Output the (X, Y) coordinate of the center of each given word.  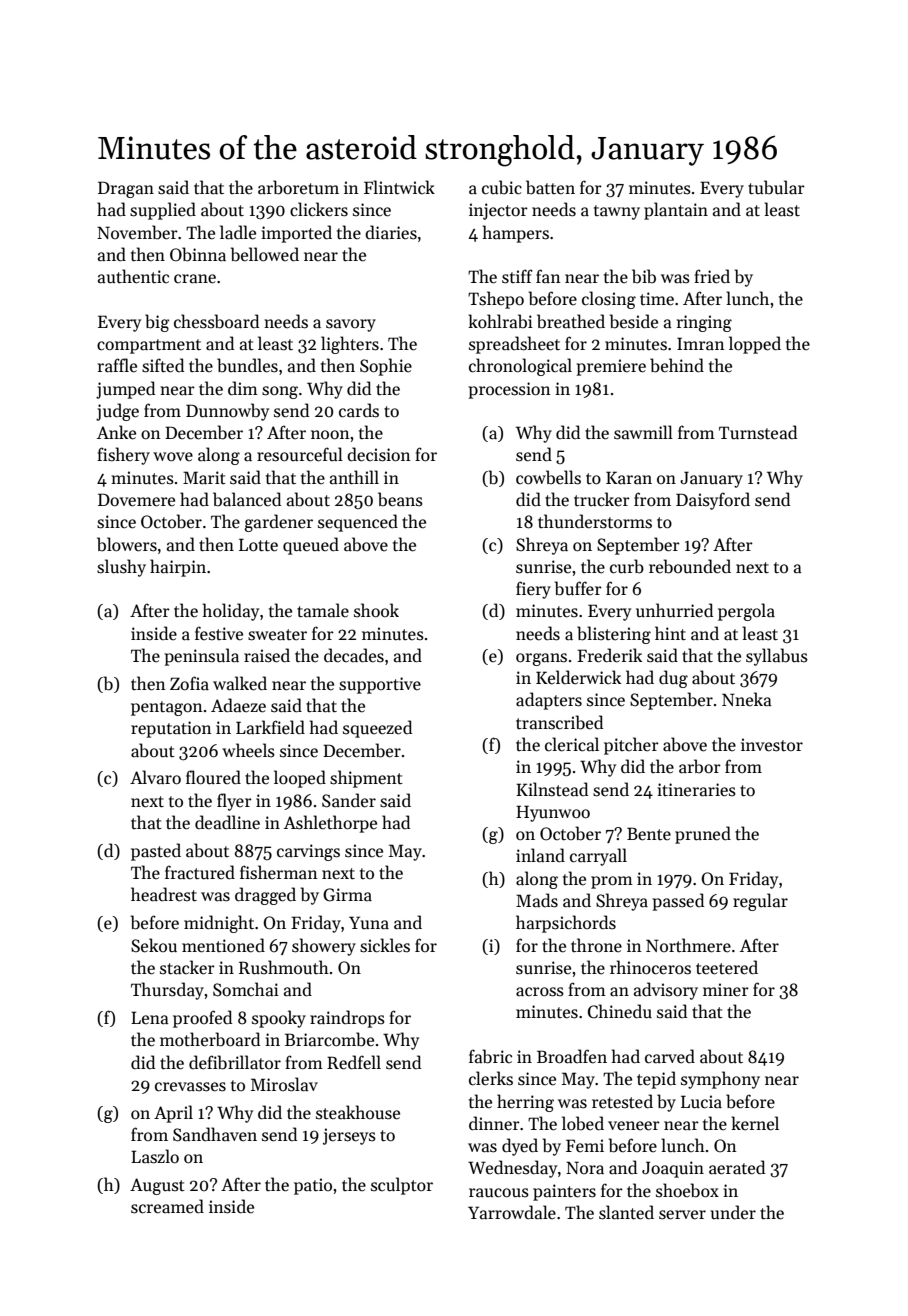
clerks (491, 1078)
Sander (349, 800)
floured (213, 777)
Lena (150, 1018)
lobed (583, 1123)
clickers (319, 209)
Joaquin (673, 1169)
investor (772, 745)
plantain (676, 211)
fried (712, 276)
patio (313, 1186)
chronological (520, 367)
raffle (117, 365)
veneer (634, 1126)
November (137, 232)
